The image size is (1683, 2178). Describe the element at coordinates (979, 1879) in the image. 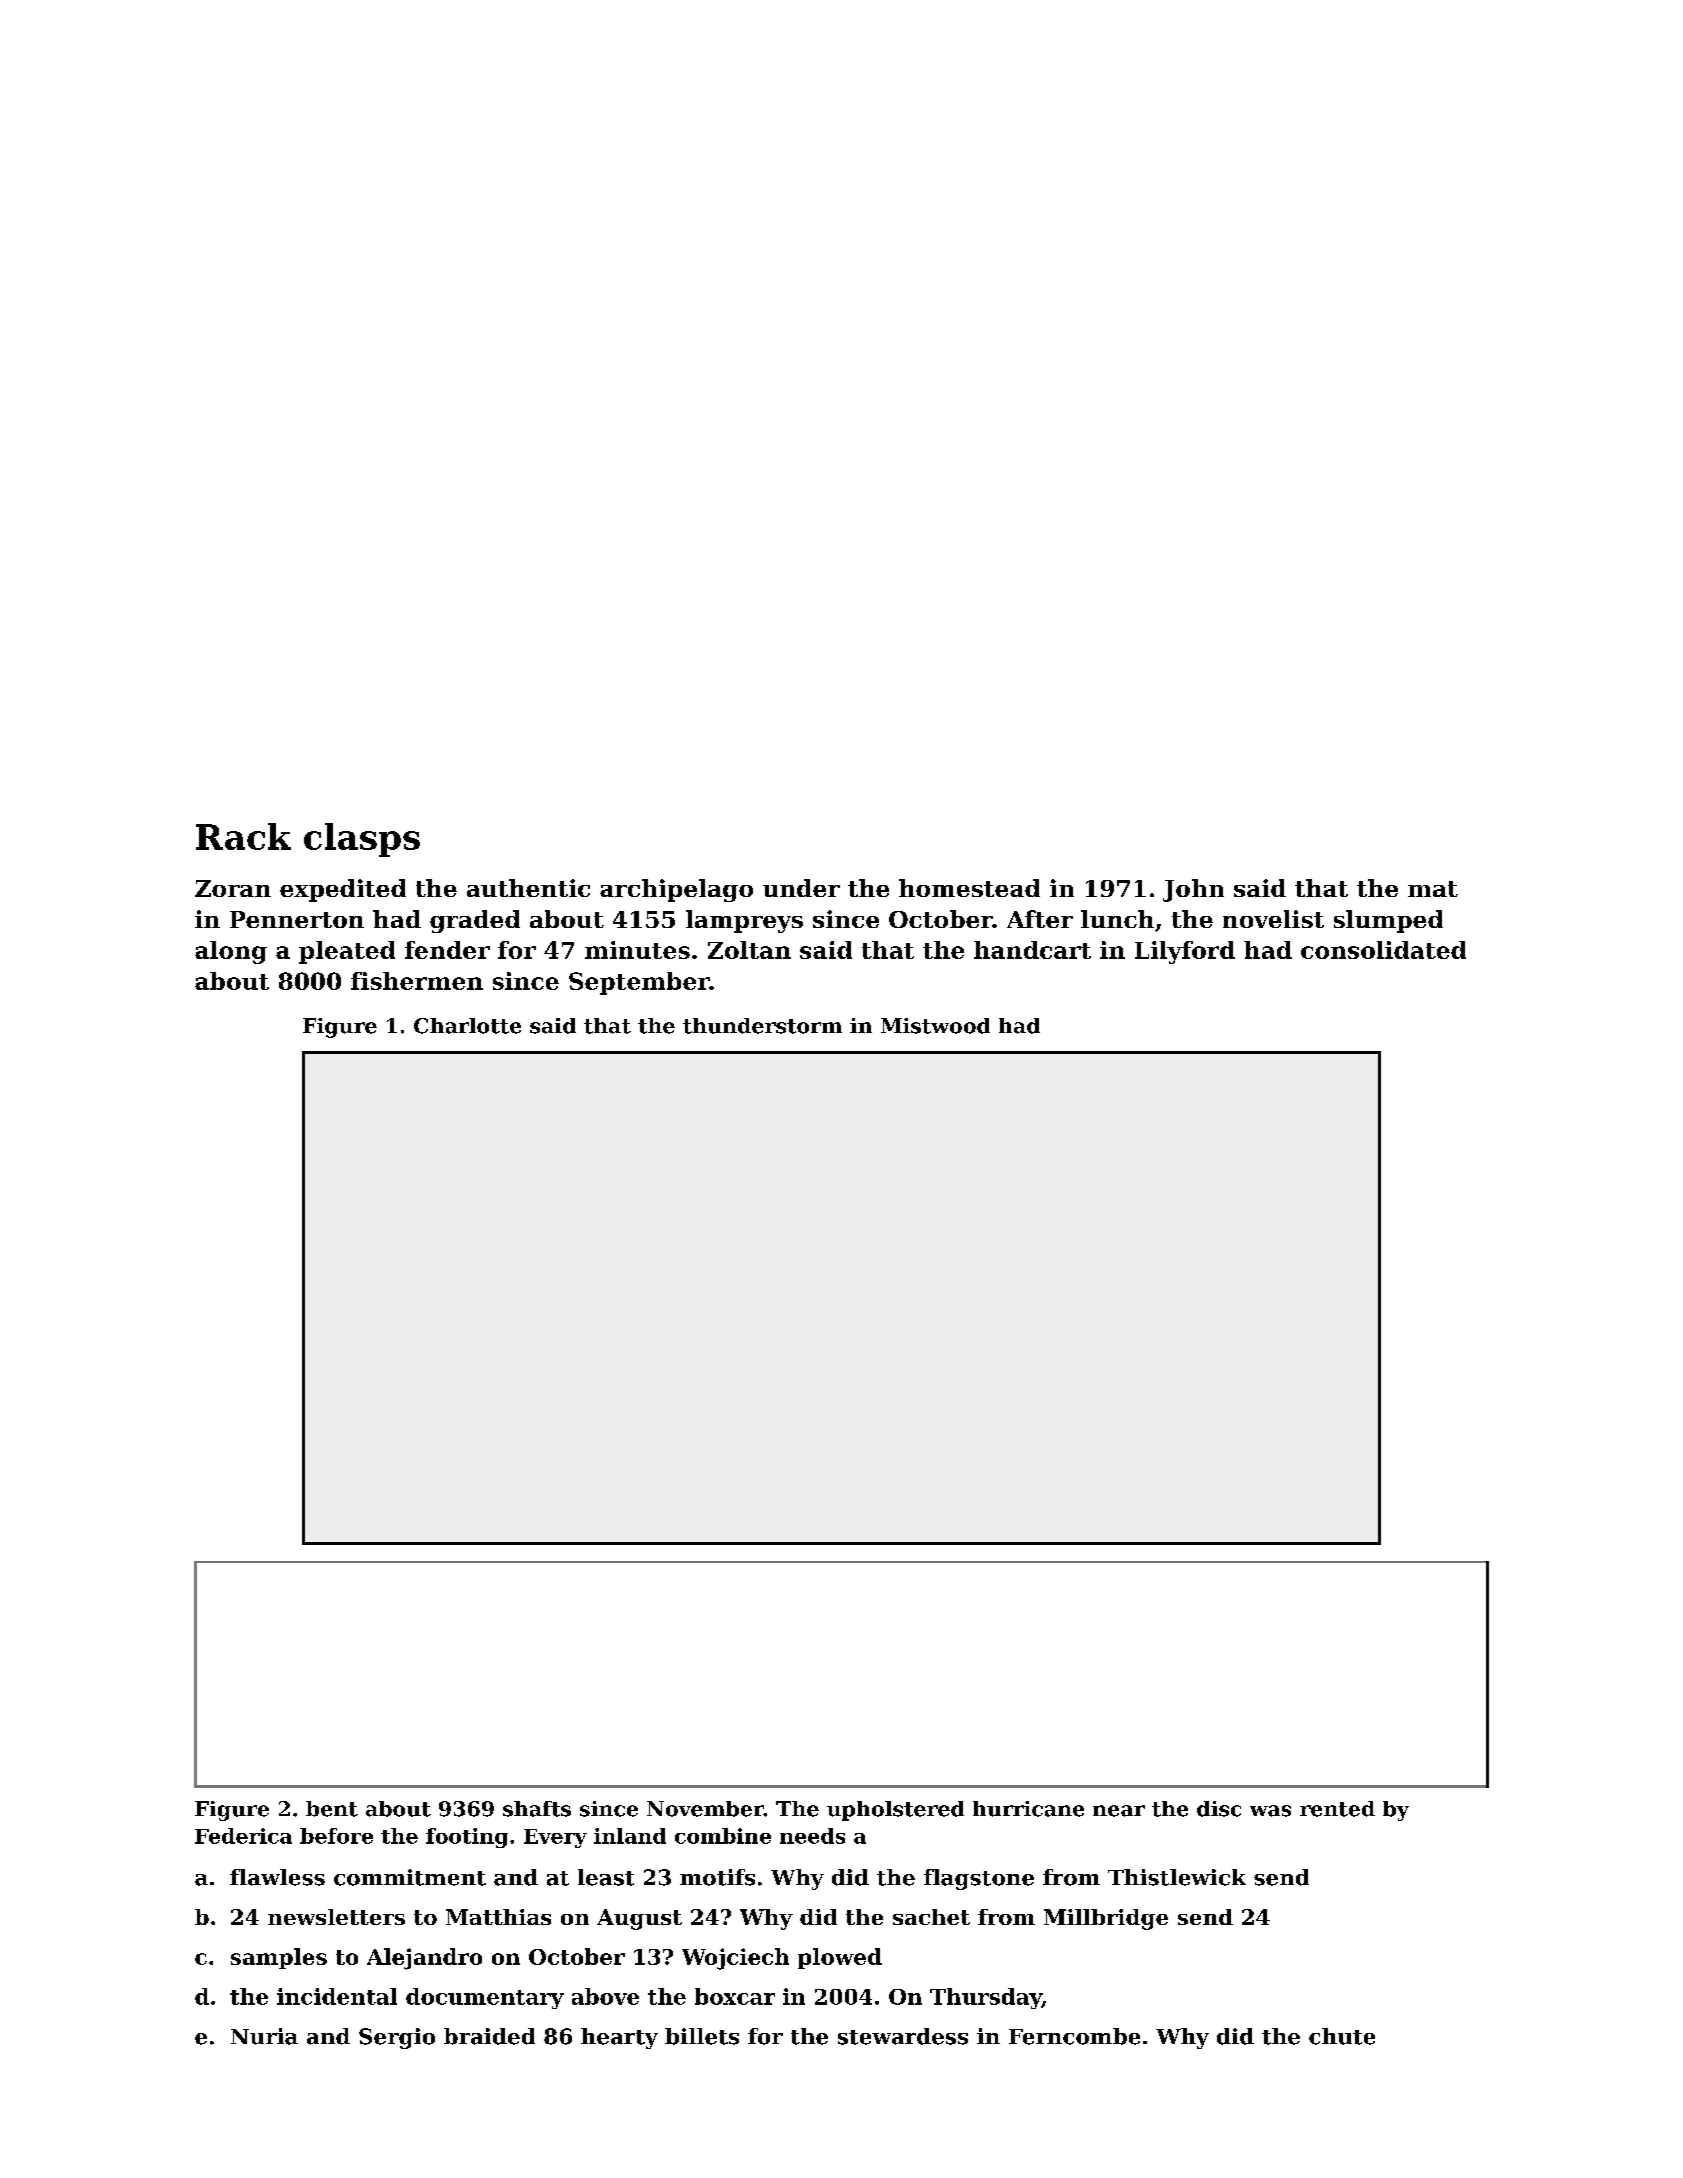

I see `flagstone` at that location.
